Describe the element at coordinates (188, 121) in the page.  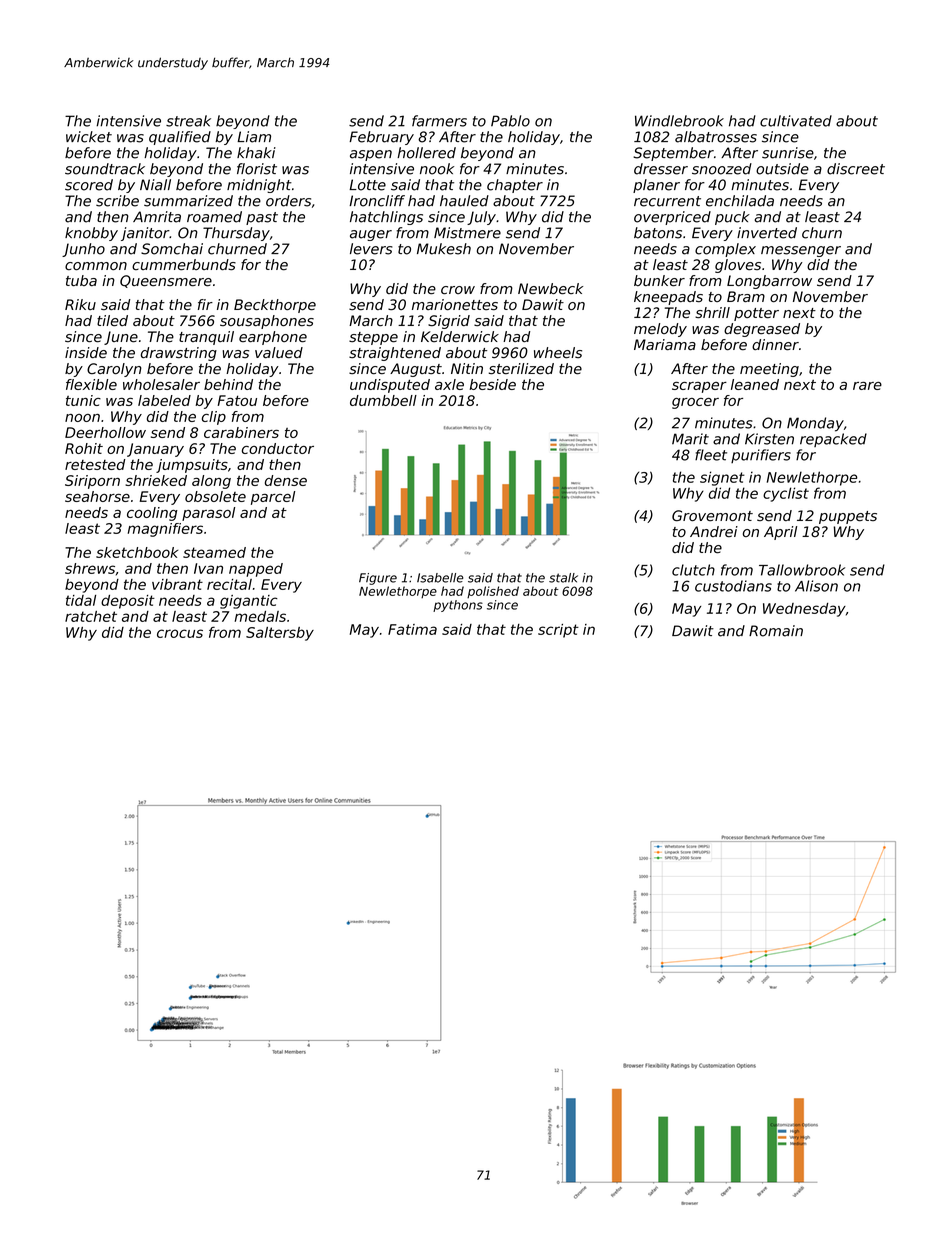
I see `streak` at that location.
